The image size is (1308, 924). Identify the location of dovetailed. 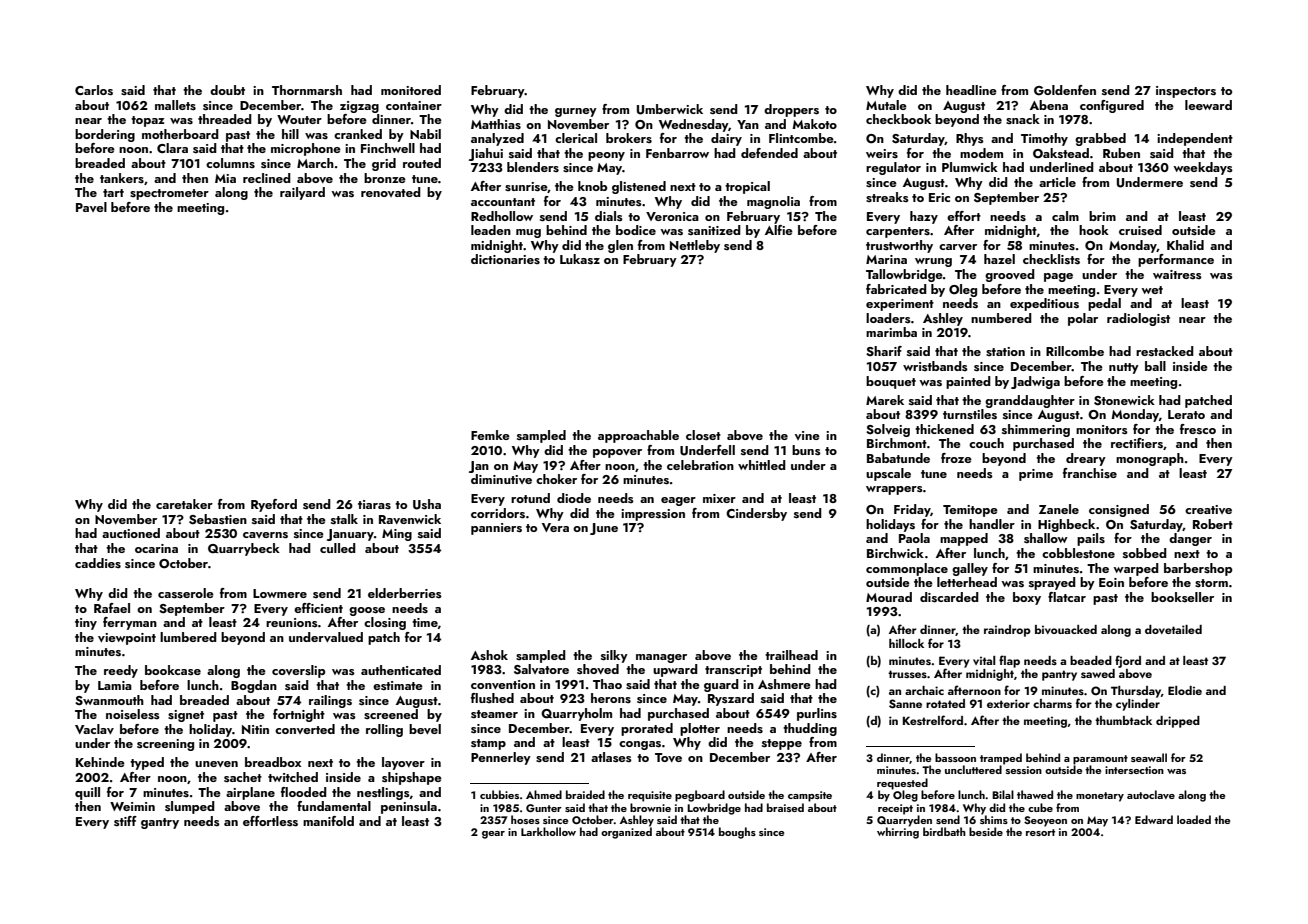
(1173, 629).
